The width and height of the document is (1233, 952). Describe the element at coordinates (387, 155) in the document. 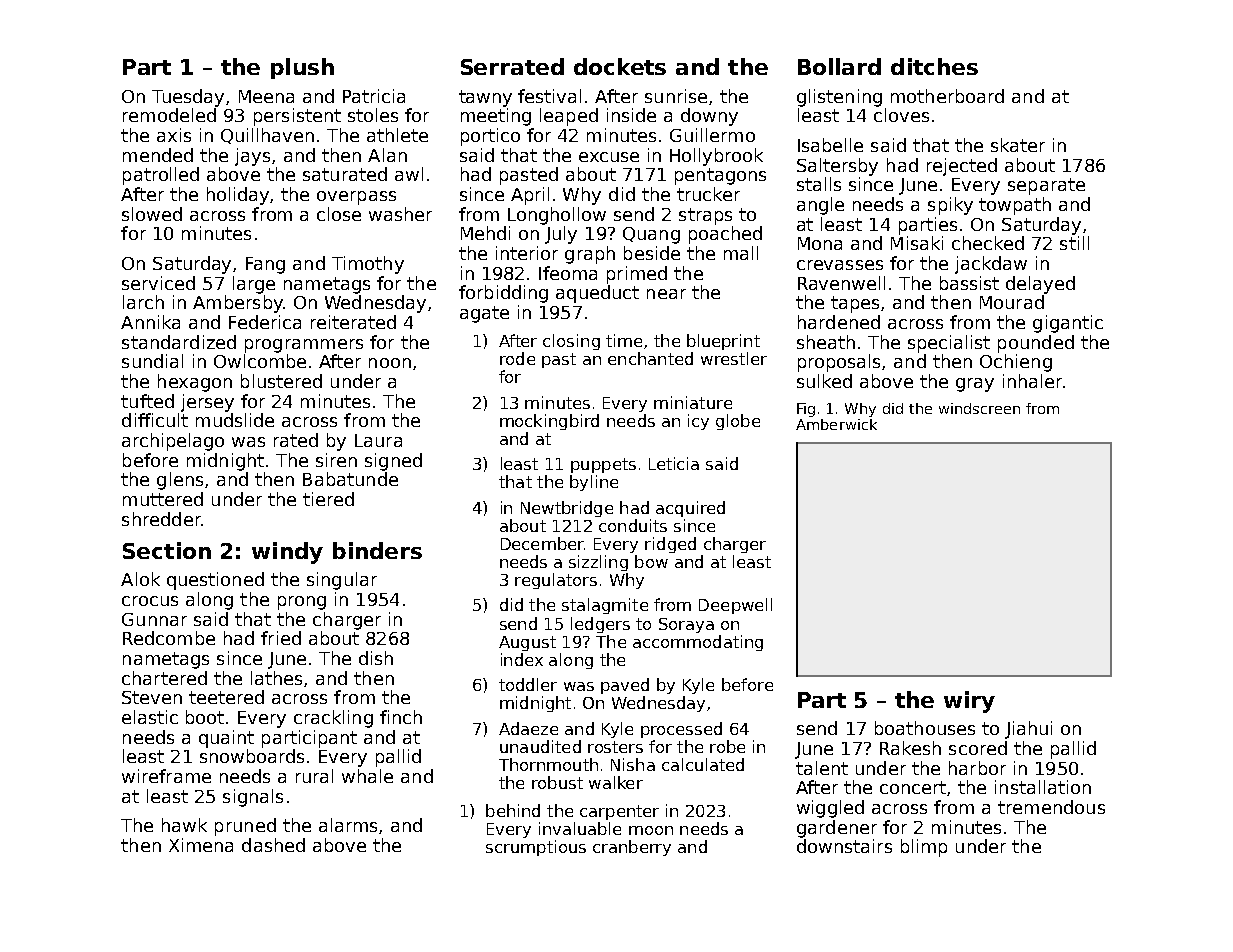

I see `Alan` at that location.
